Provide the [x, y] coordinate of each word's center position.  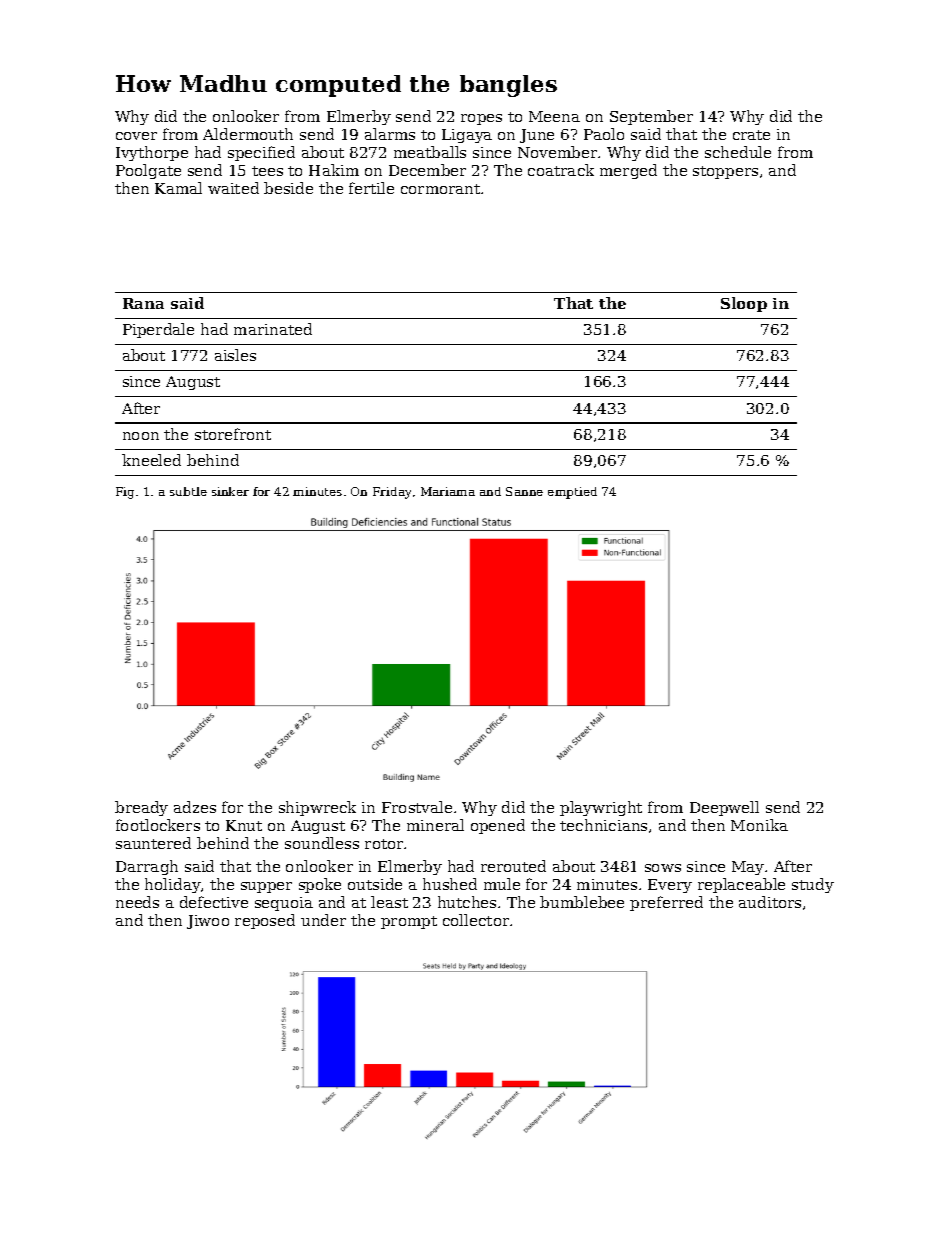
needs [137, 902]
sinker [230, 491]
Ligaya [467, 136]
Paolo [604, 134]
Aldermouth [248, 134]
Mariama [448, 491]
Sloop [744, 304]
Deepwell [724, 808]
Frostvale [417, 807]
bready [141, 808]
